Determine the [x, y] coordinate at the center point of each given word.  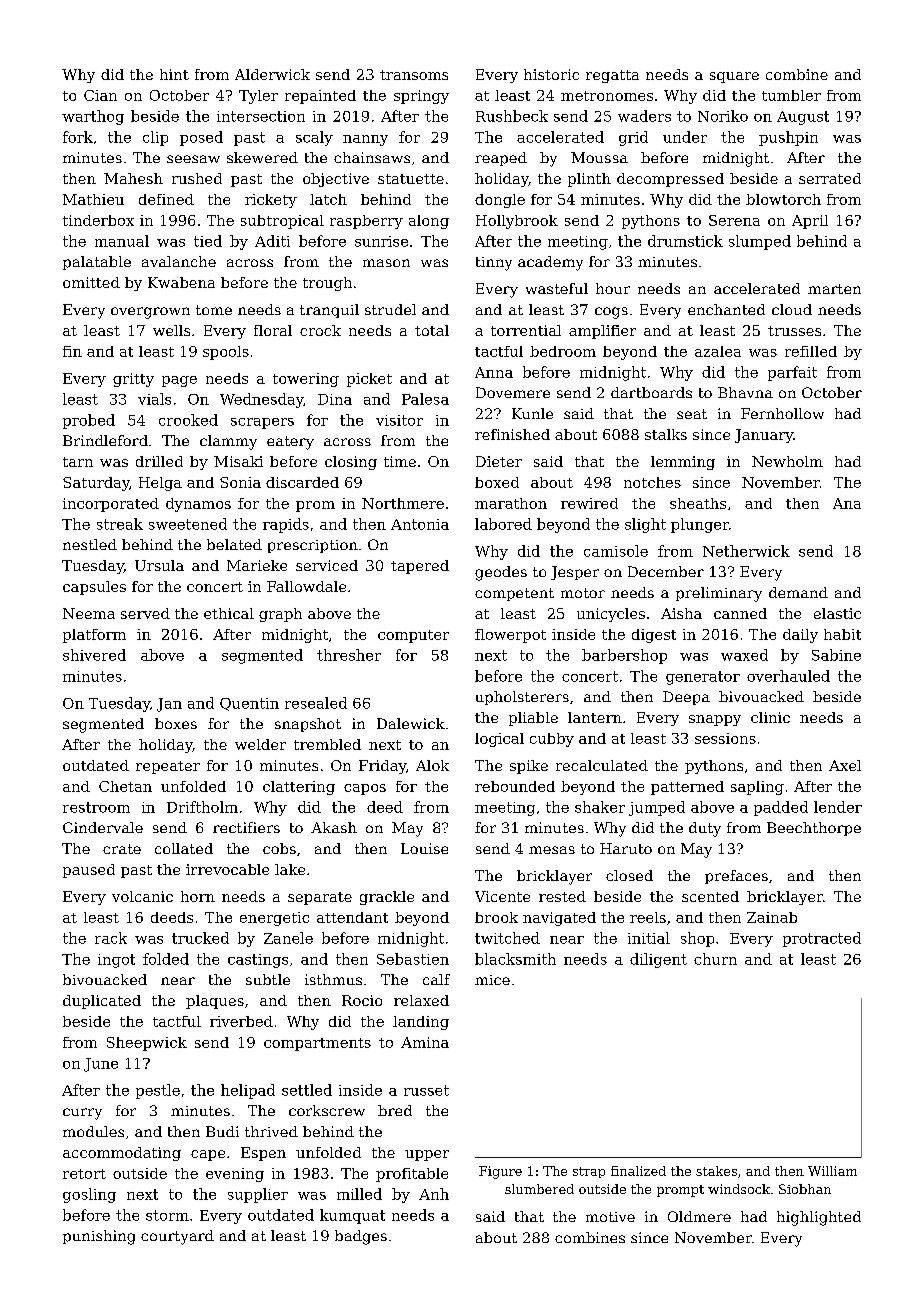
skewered [262, 157]
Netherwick [746, 551]
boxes [176, 723]
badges [361, 1237]
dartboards [651, 392]
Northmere [403, 503]
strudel [390, 309]
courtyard [177, 1237]
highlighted [819, 1218]
